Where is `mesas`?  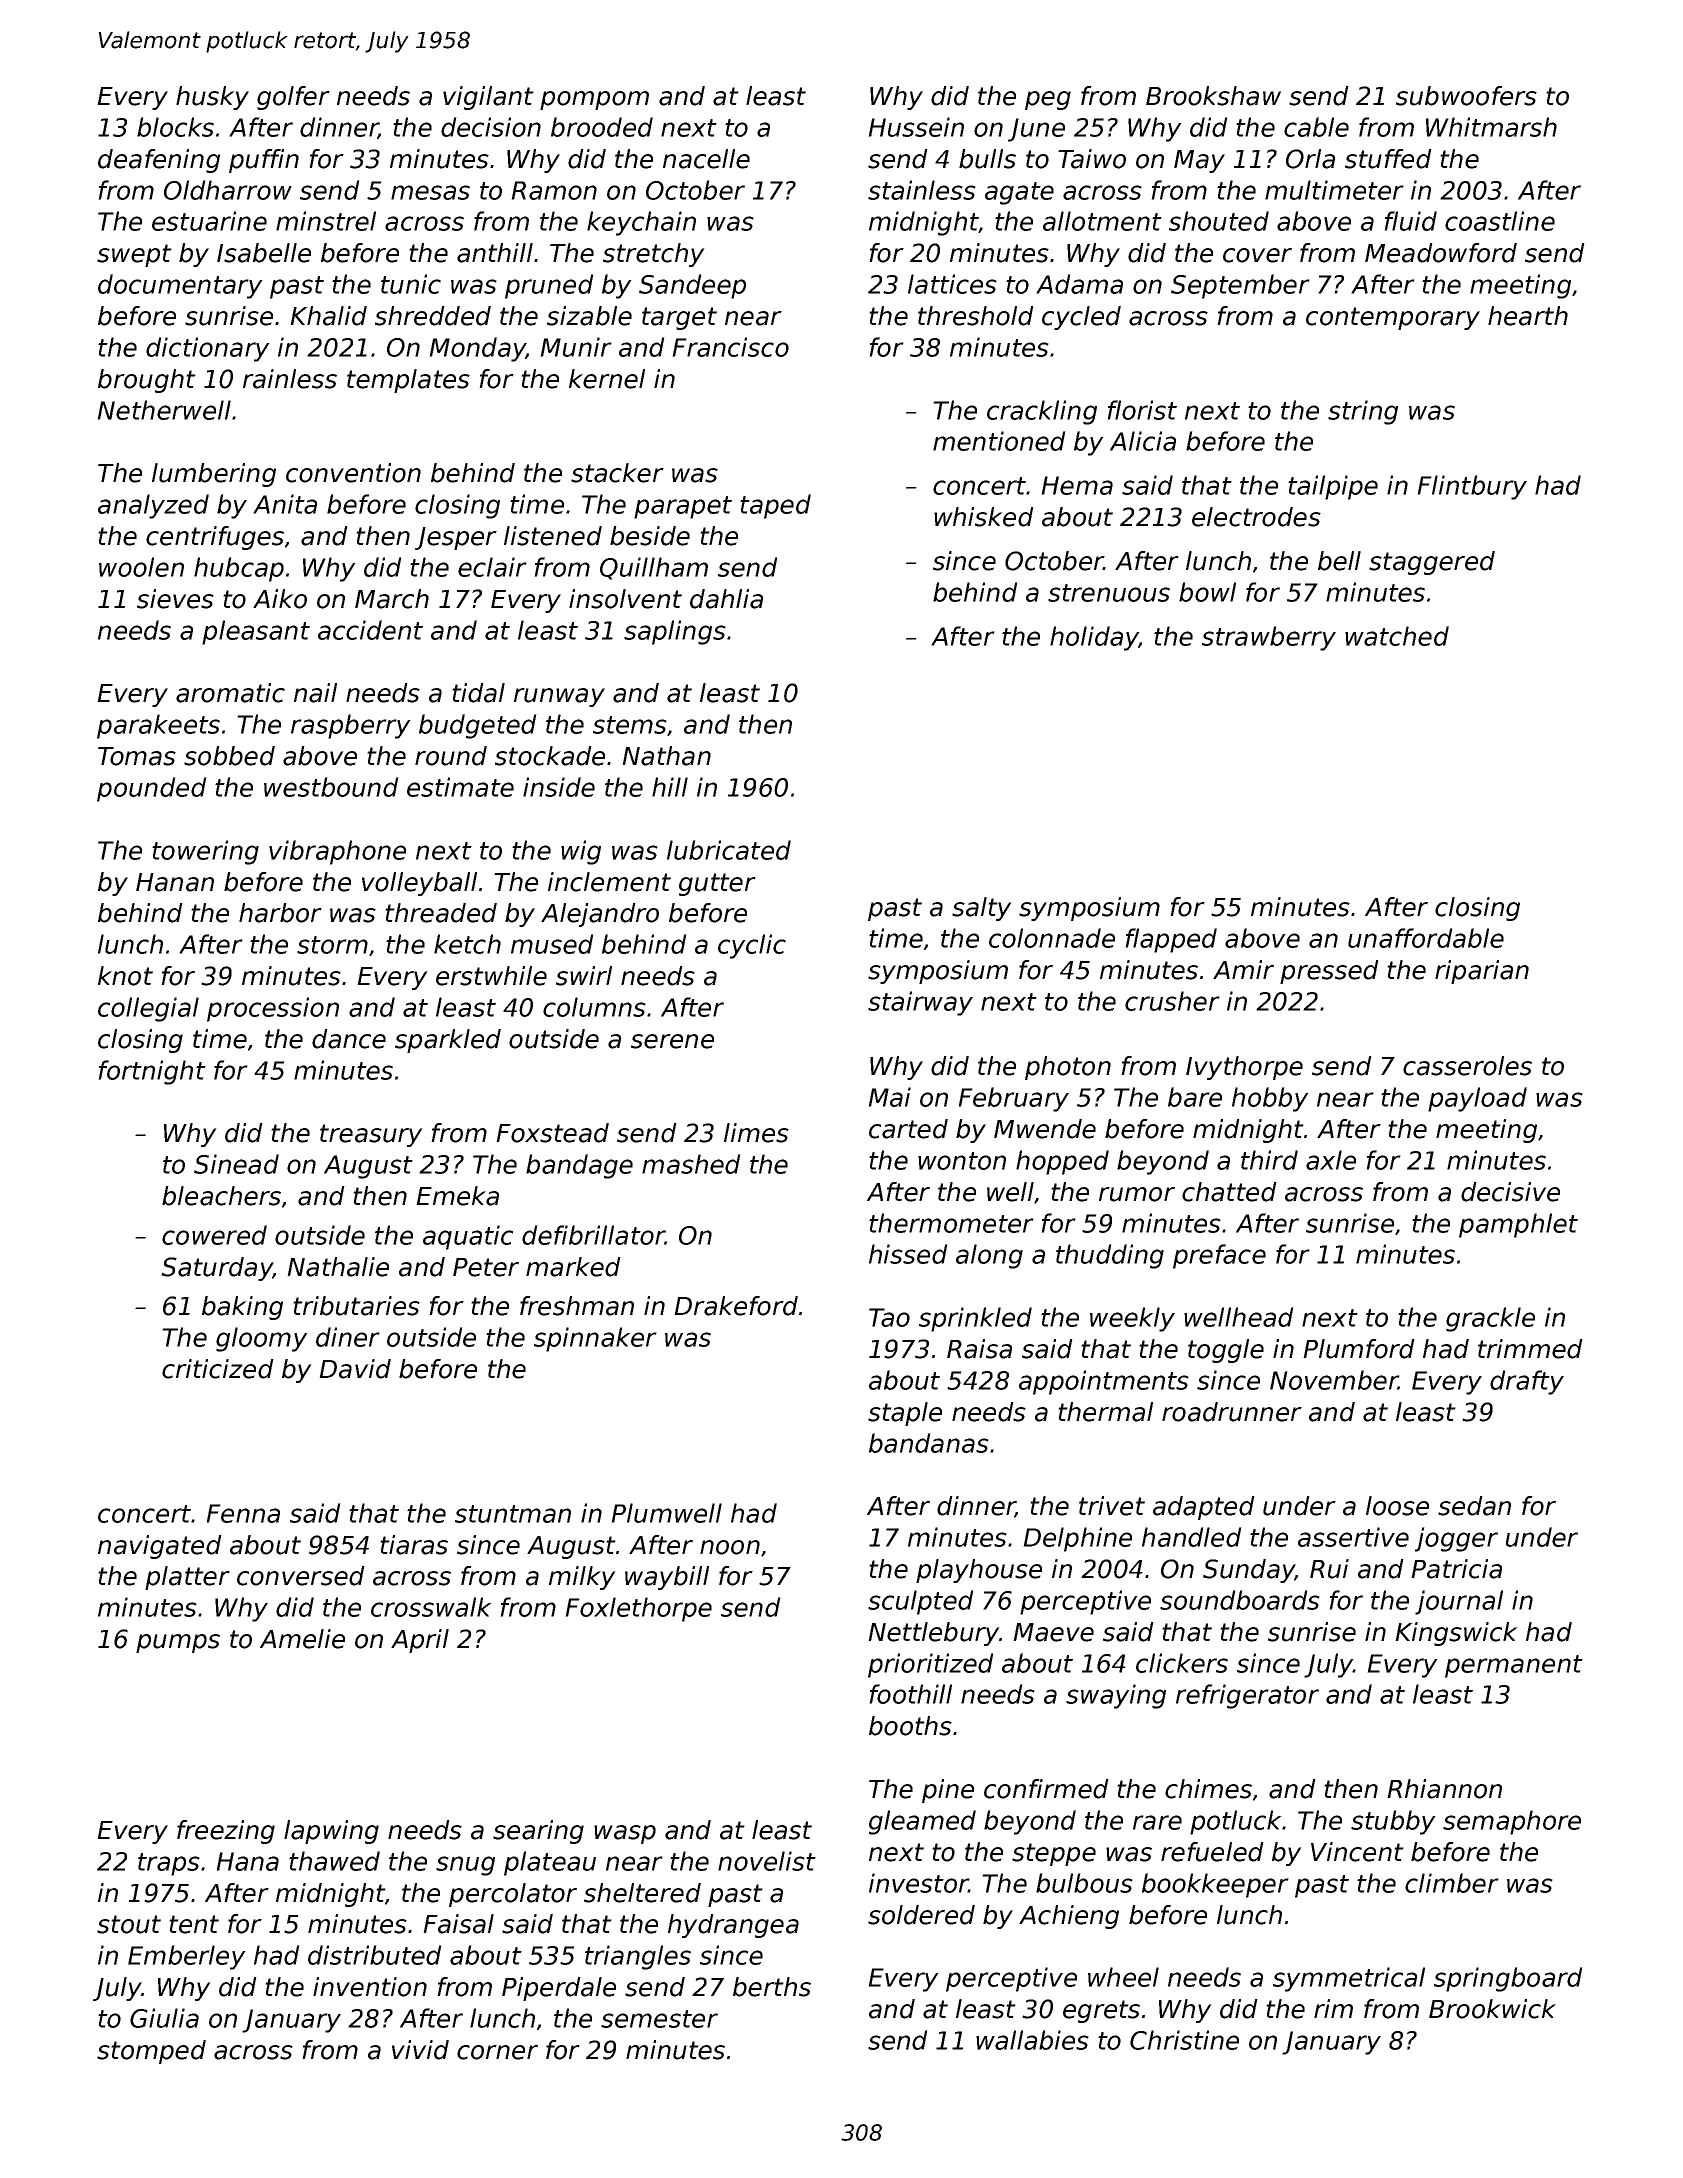 mesas is located at coordinates (430, 192).
